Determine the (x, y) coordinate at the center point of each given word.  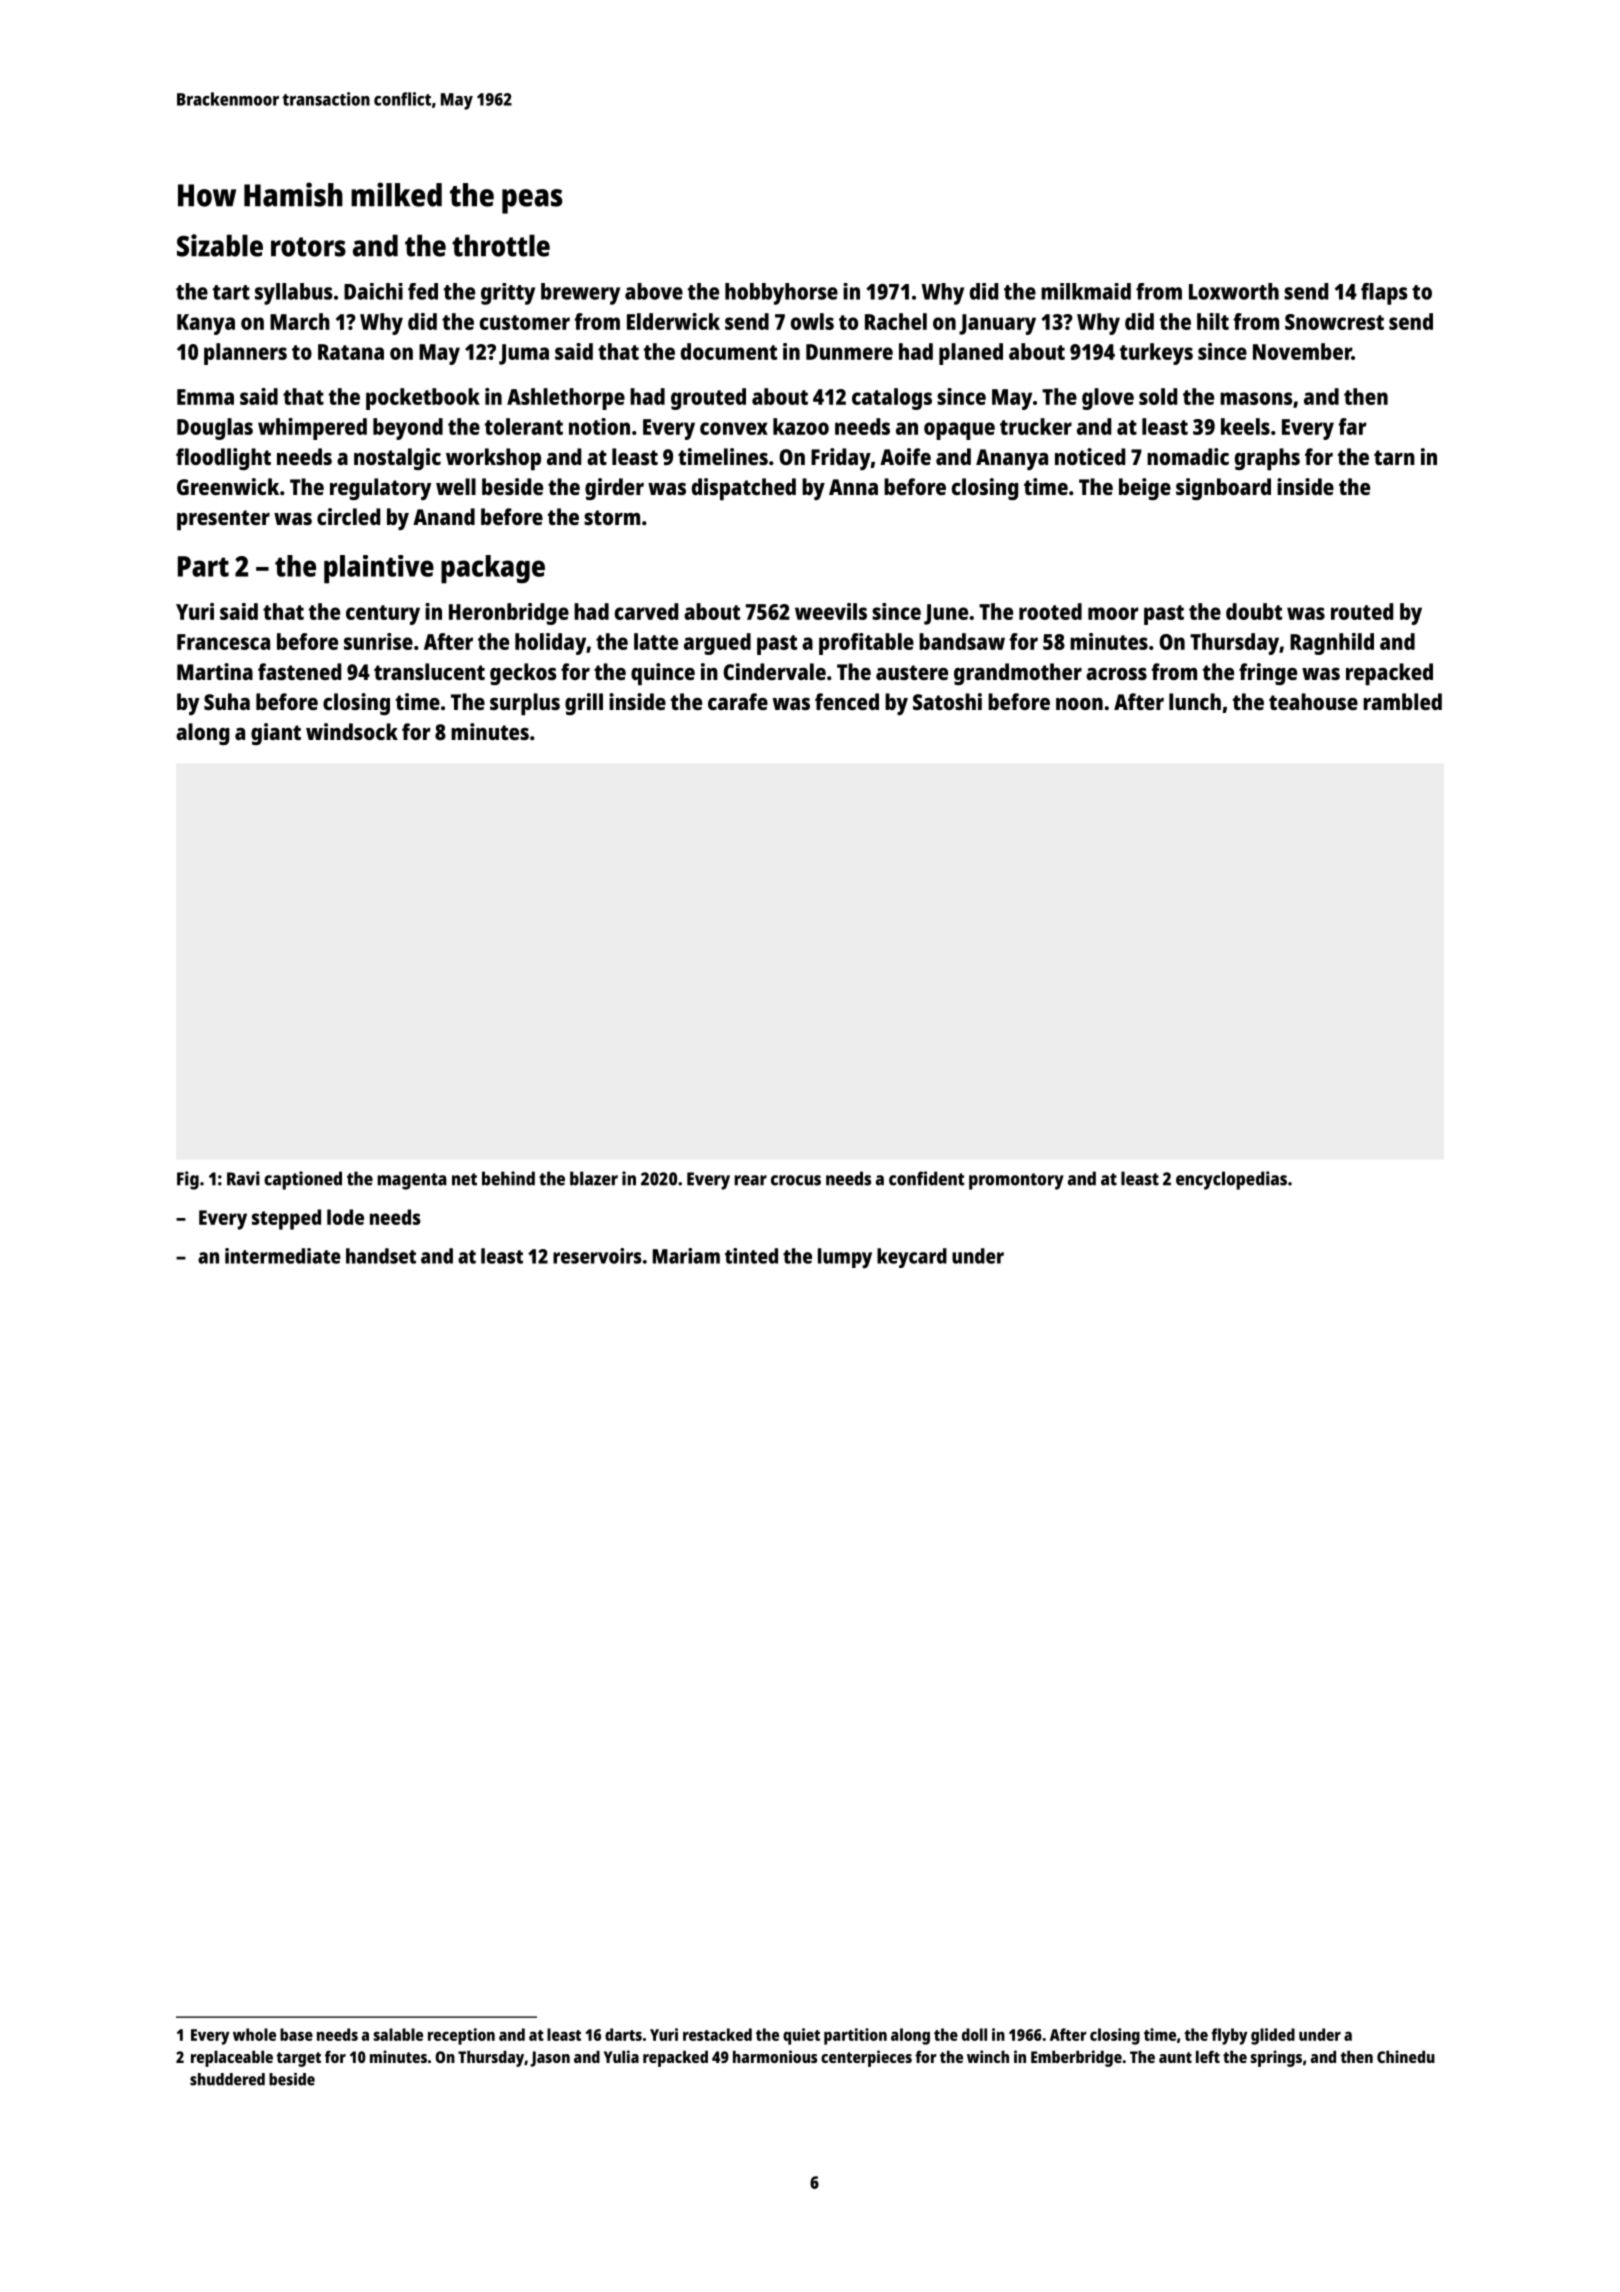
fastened (299, 671)
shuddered (227, 2079)
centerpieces (866, 2058)
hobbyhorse (781, 294)
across (1116, 674)
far (1353, 426)
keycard (912, 1258)
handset (381, 1256)
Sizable (220, 245)
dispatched (744, 489)
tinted (751, 1256)
